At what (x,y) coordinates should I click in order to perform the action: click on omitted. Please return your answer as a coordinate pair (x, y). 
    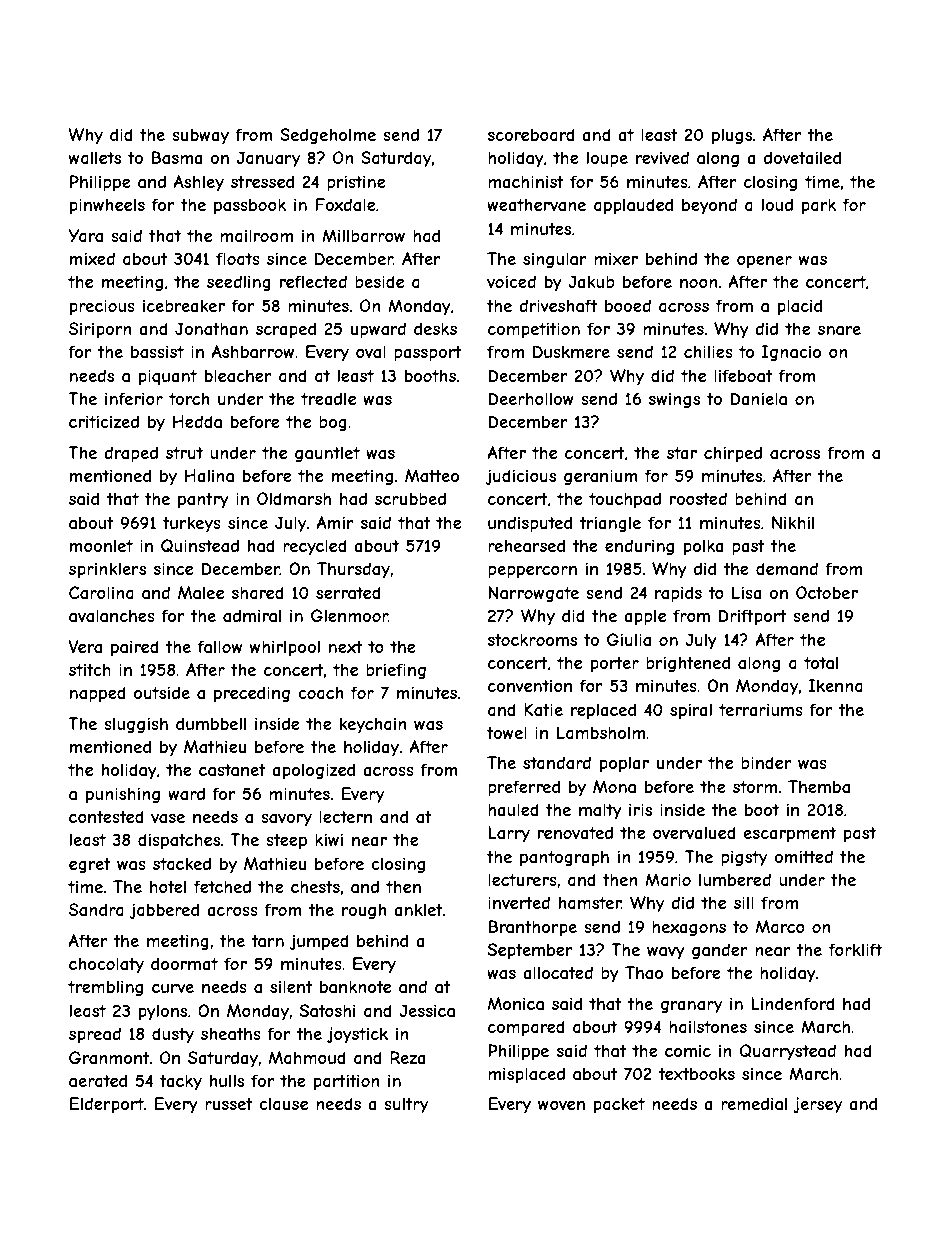
    Looking at the image, I should click on (803, 856).
